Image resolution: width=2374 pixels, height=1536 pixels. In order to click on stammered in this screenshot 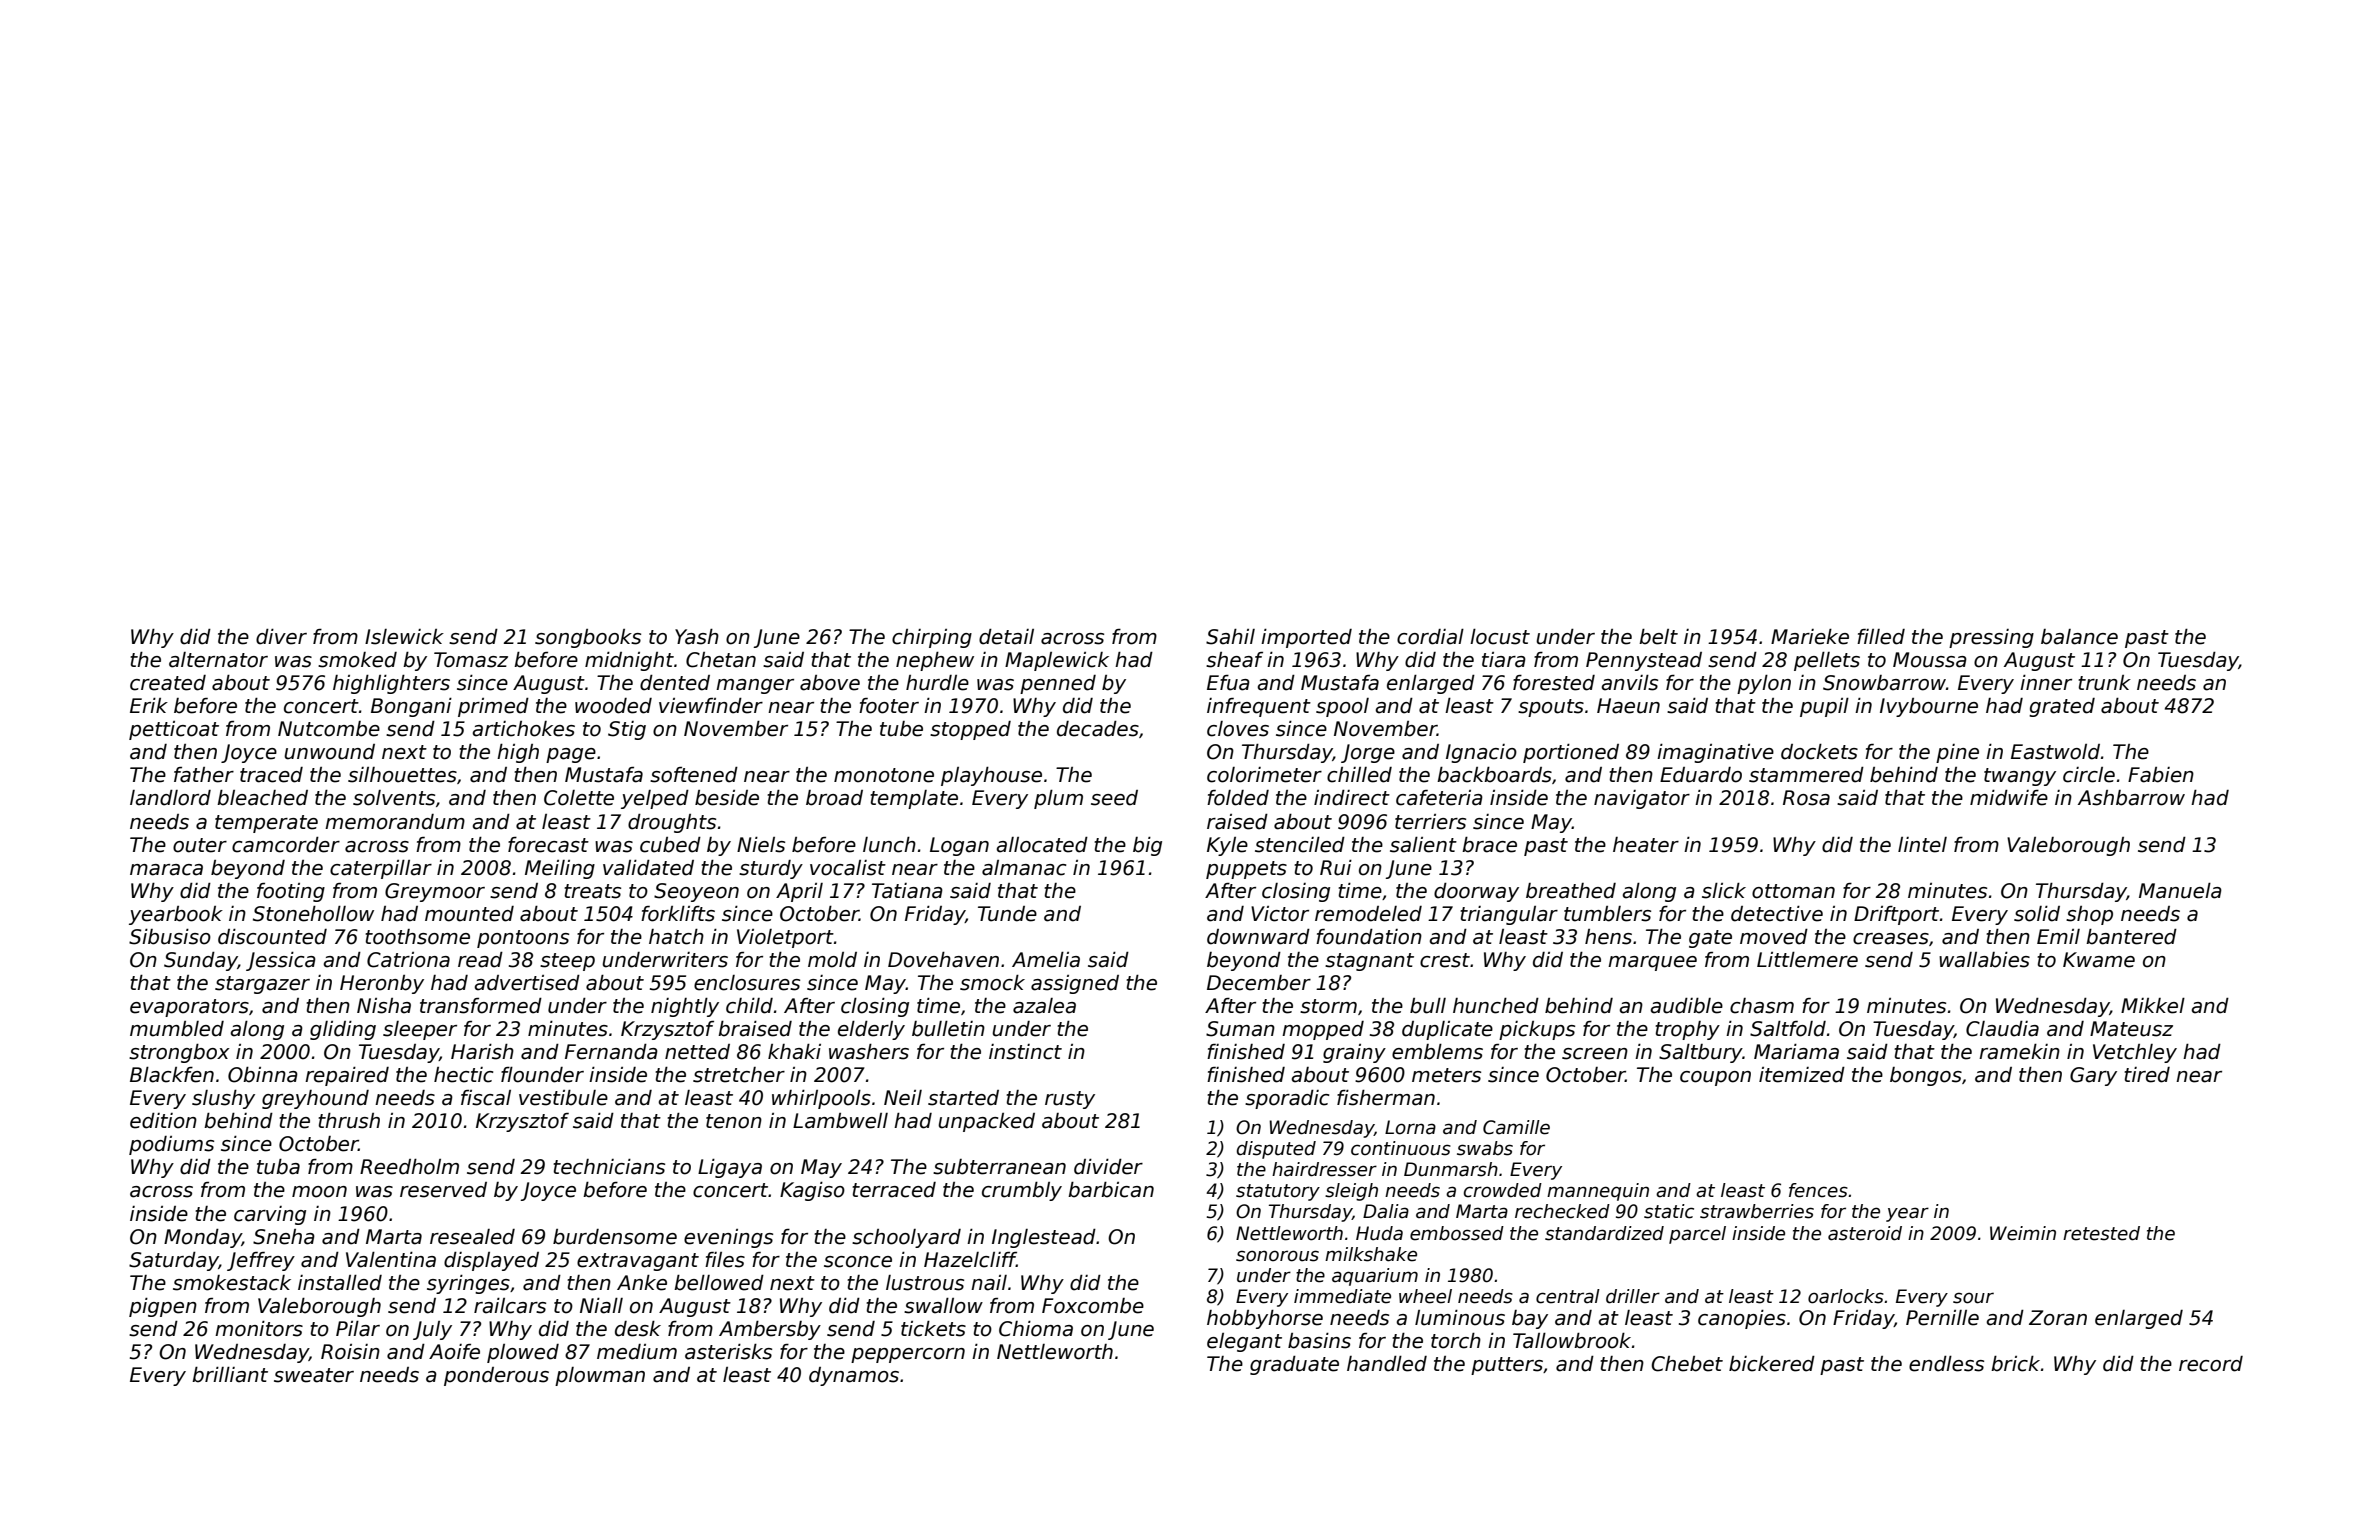, I will do `click(1806, 775)`.
